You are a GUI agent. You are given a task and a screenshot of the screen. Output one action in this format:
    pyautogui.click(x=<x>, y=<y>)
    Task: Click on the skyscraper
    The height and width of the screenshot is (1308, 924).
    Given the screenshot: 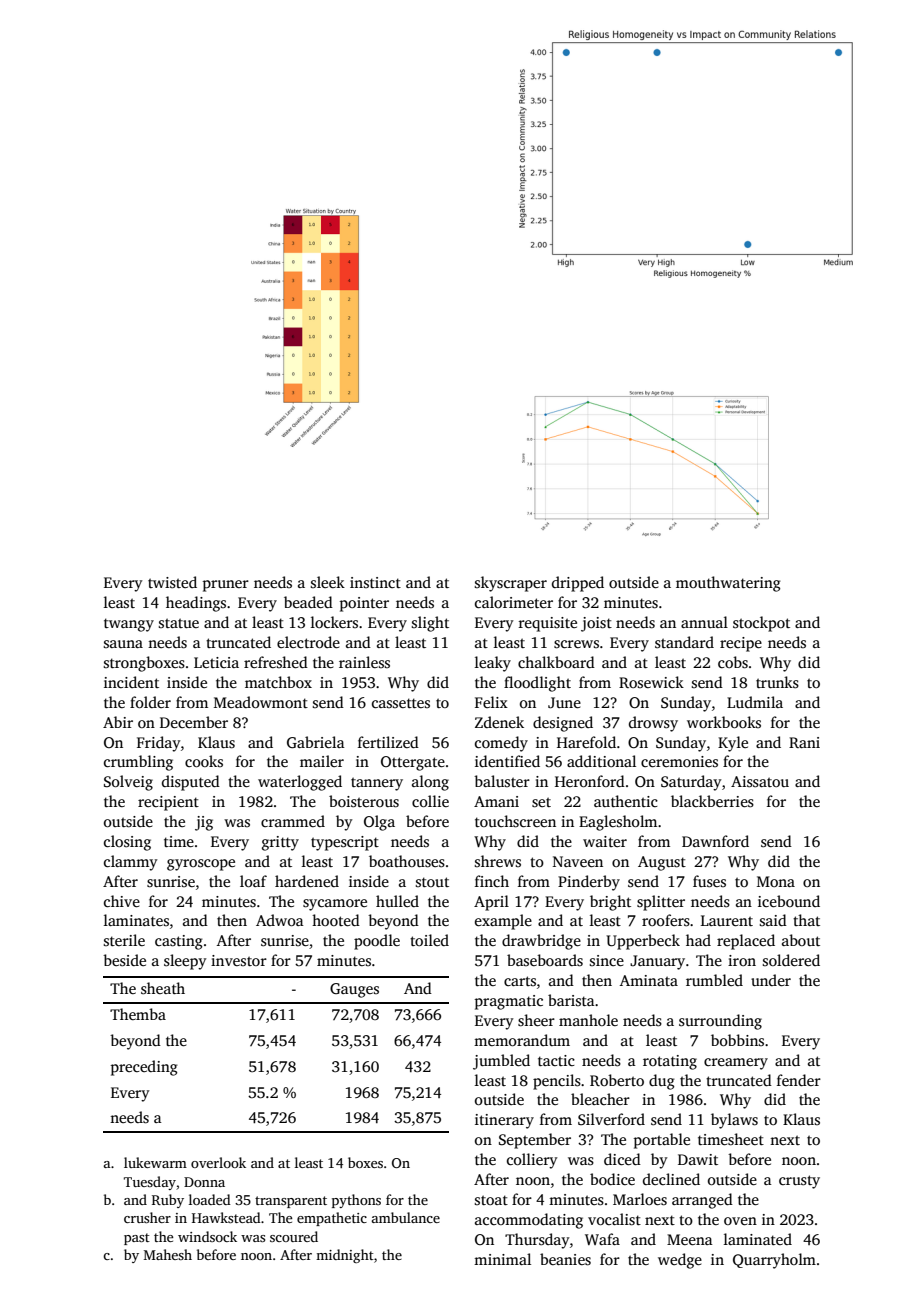 What is the action you would take?
    pyautogui.click(x=511, y=584)
